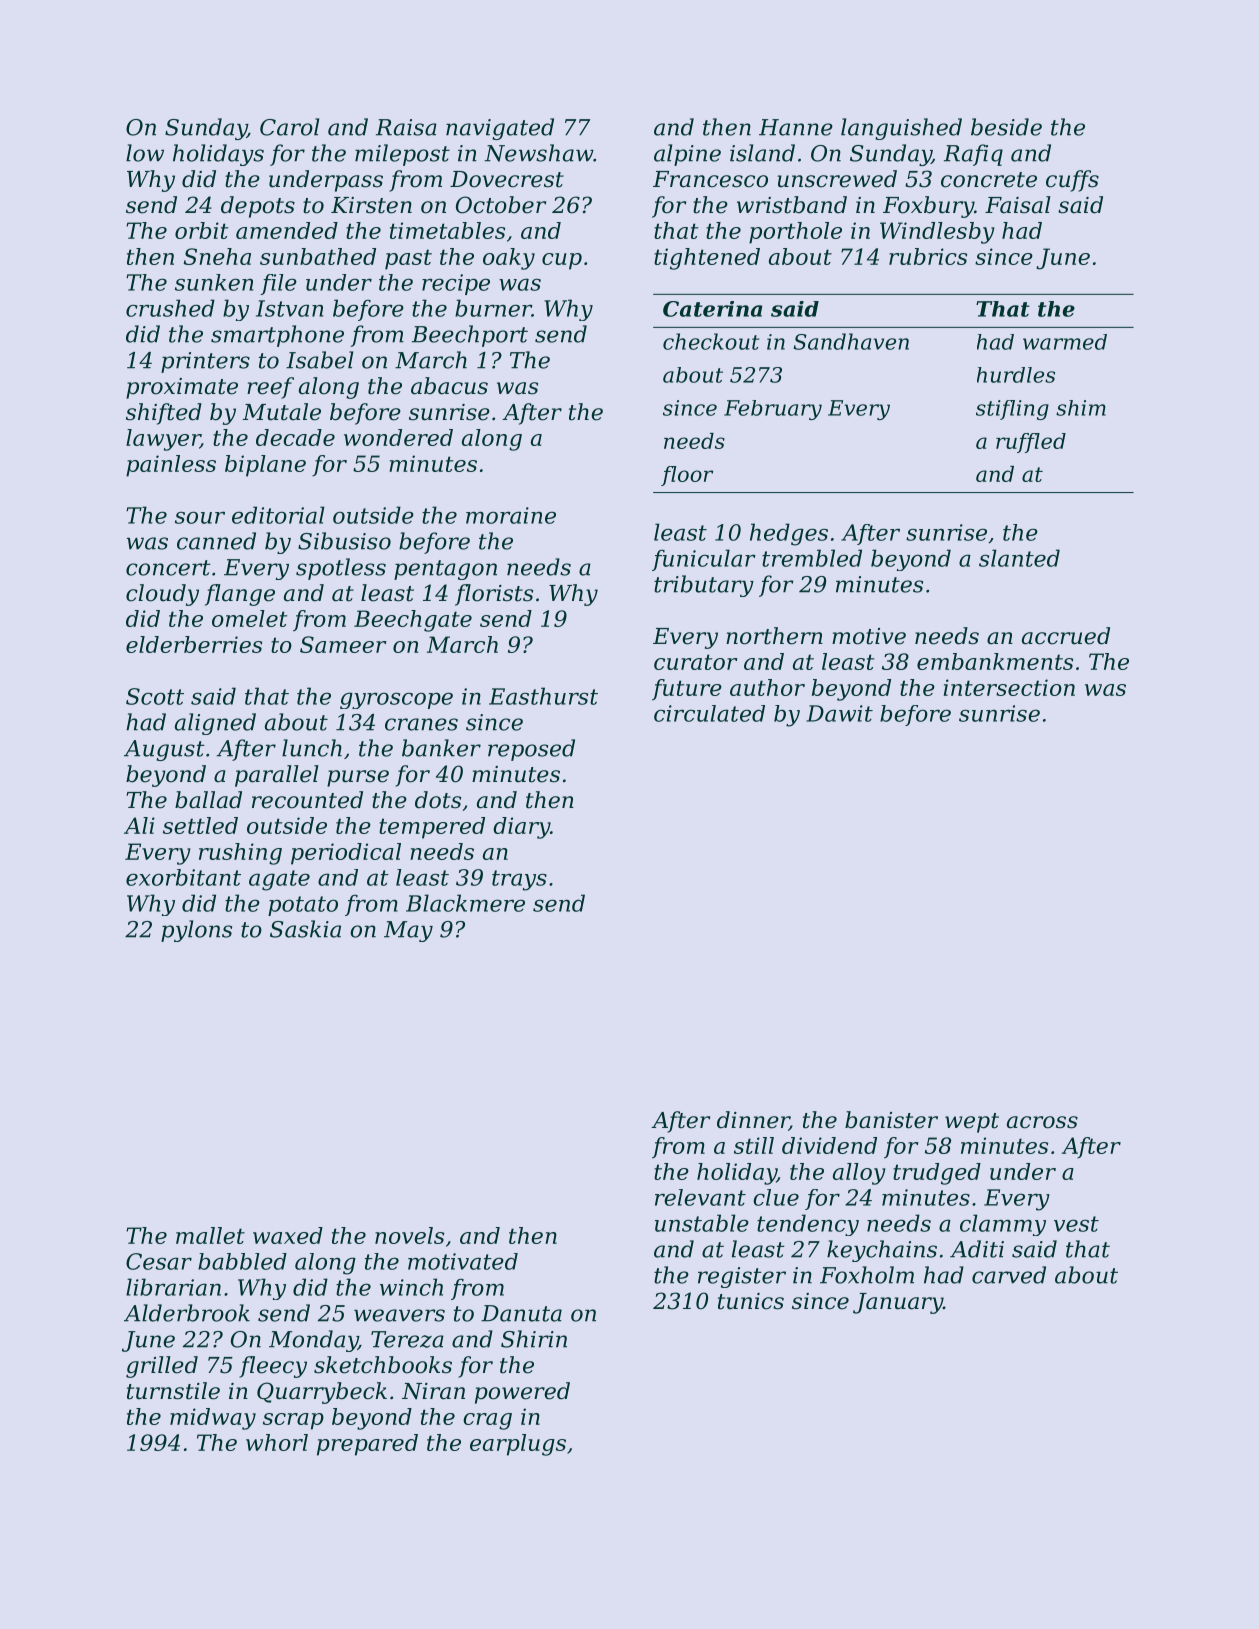  Describe the element at coordinates (213, 1419) in the screenshot. I see `midway` at that location.
